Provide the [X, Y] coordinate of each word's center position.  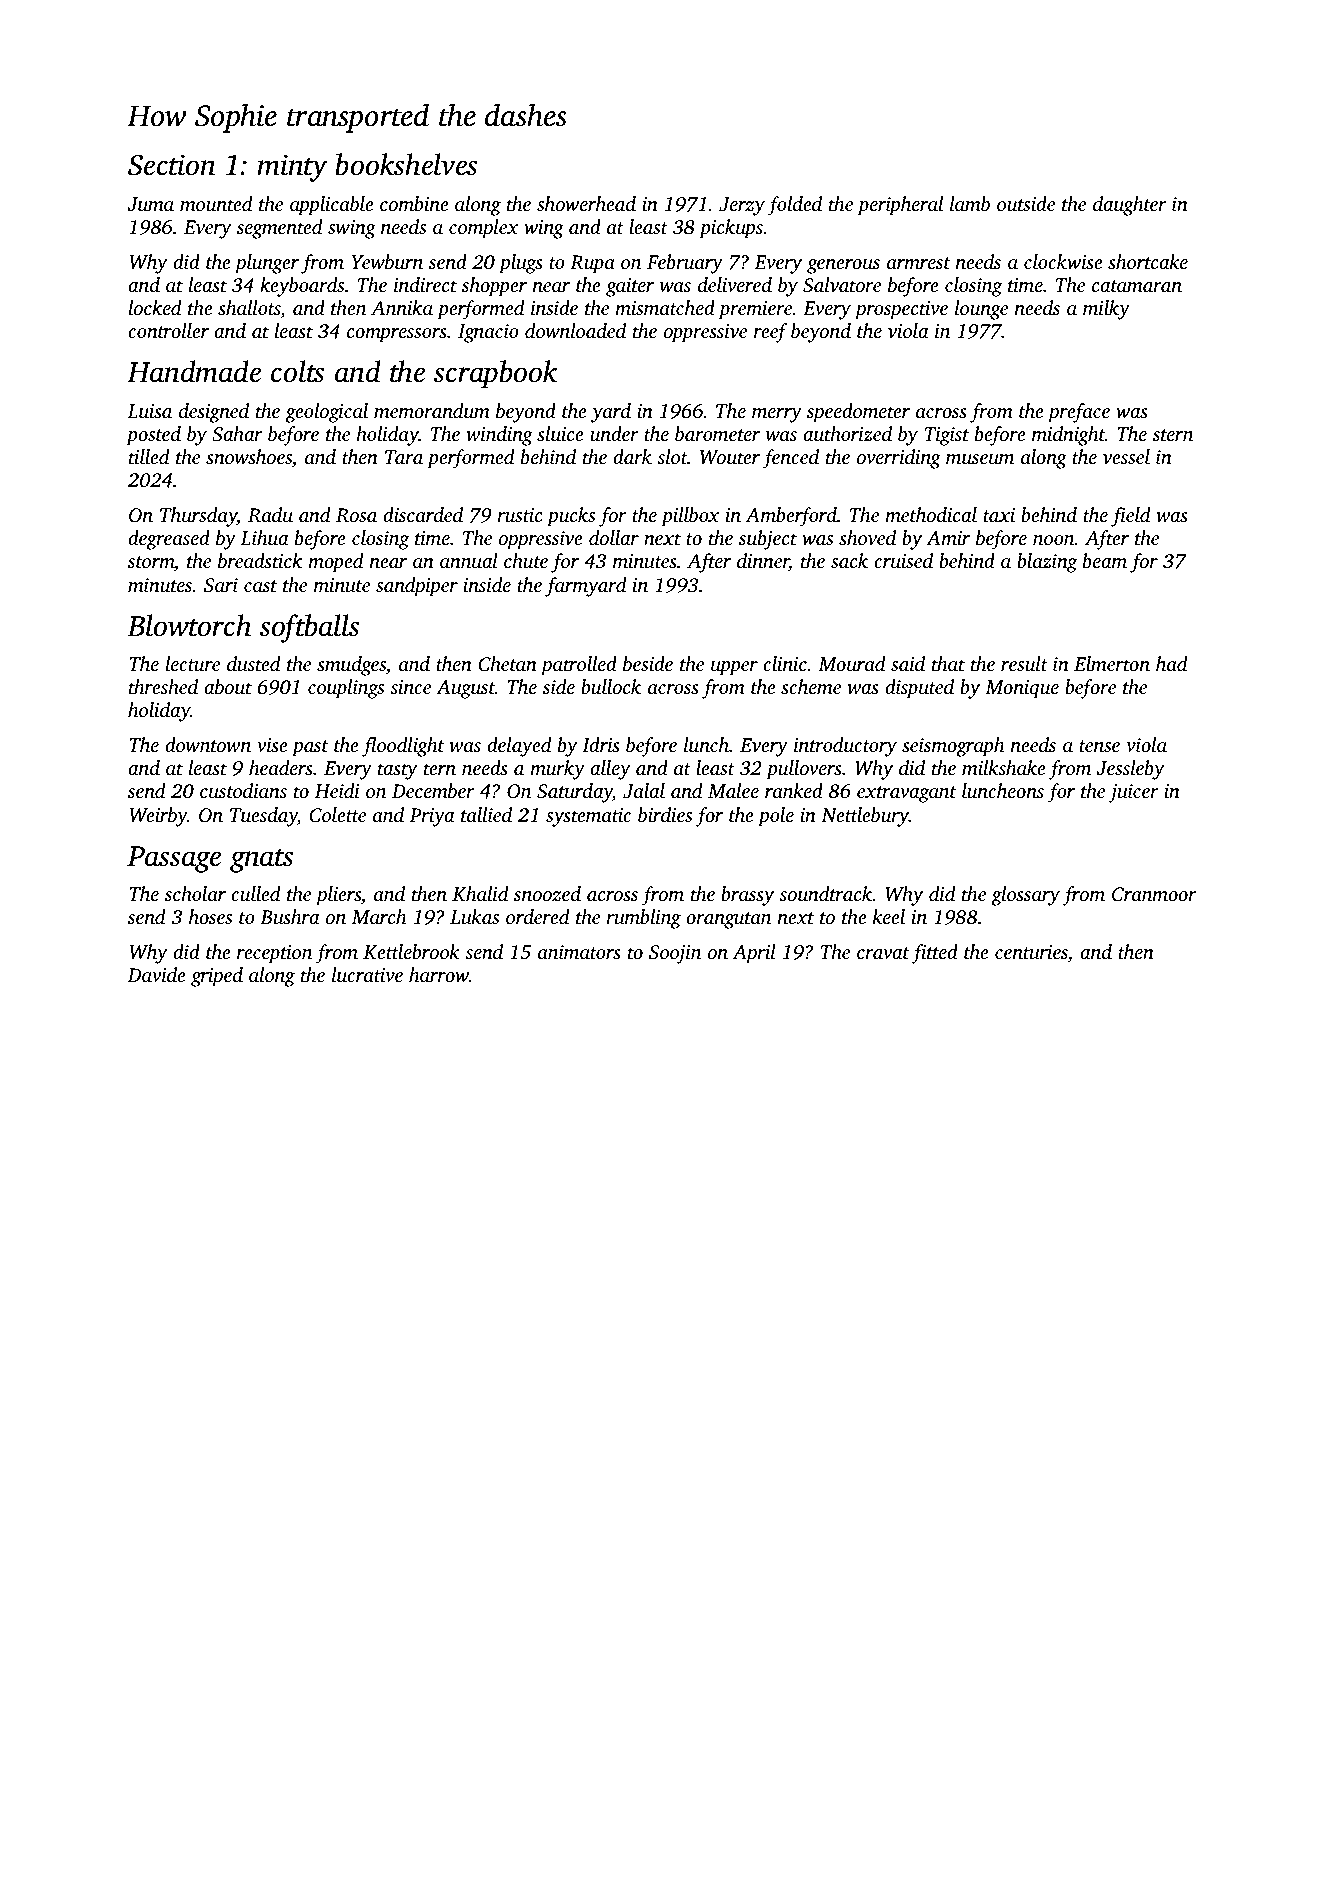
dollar [614, 537]
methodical [931, 514]
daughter [1130, 206]
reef [771, 333]
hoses [210, 916]
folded [794, 206]
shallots [249, 309]
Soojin [675, 954]
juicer [1134, 793]
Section [172, 165]
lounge [981, 310]
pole [776, 817]
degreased [169, 540]
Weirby [158, 817]
